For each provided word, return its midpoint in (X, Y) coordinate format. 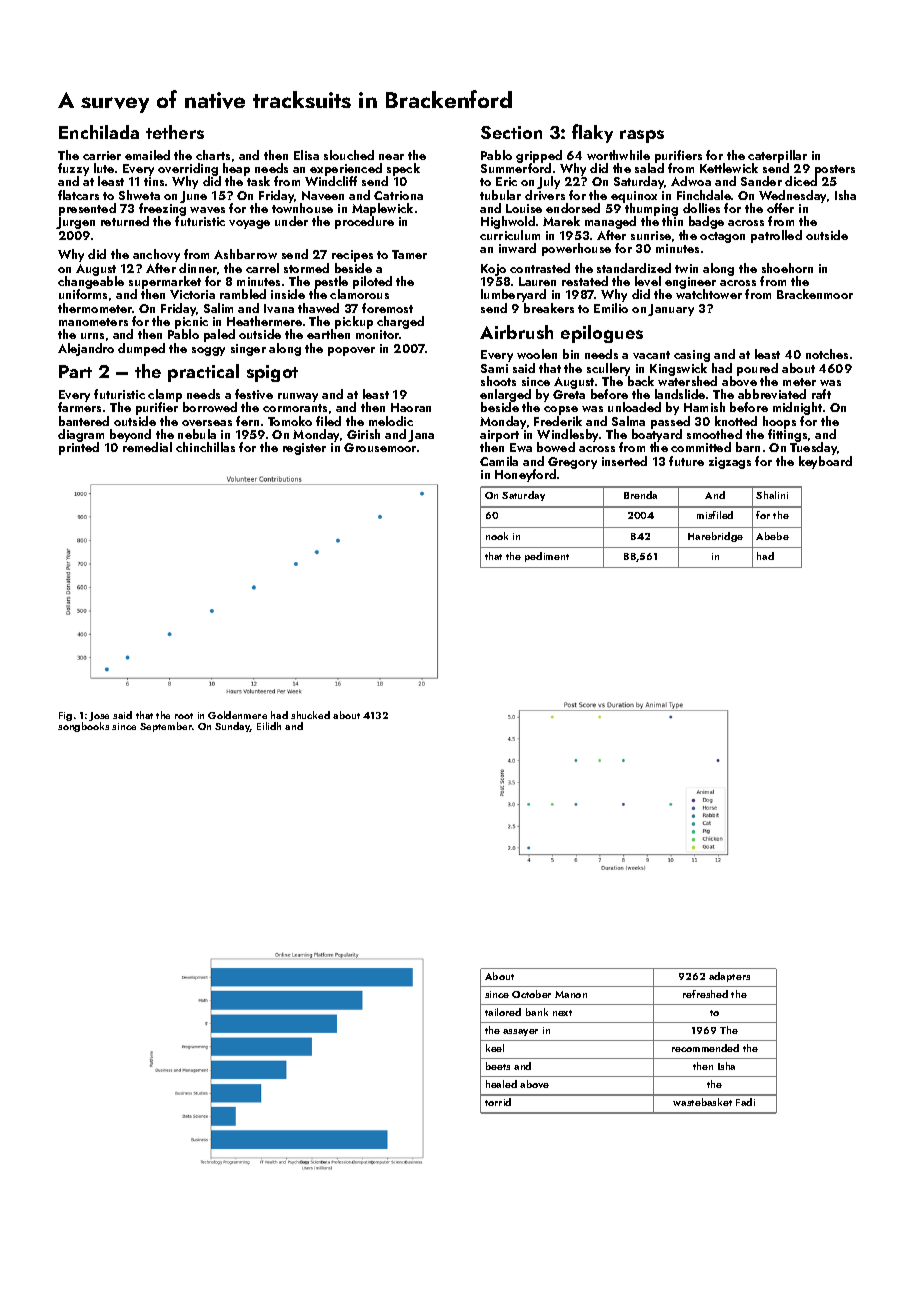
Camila (499, 461)
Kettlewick (729, 168)
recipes (352, 256)
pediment (547, 557)
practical (203, 373)
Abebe (772, 536)
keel (495, 1048)
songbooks (83, 727)
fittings (787, 435)
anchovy (156, 255)
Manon (571, 994)
